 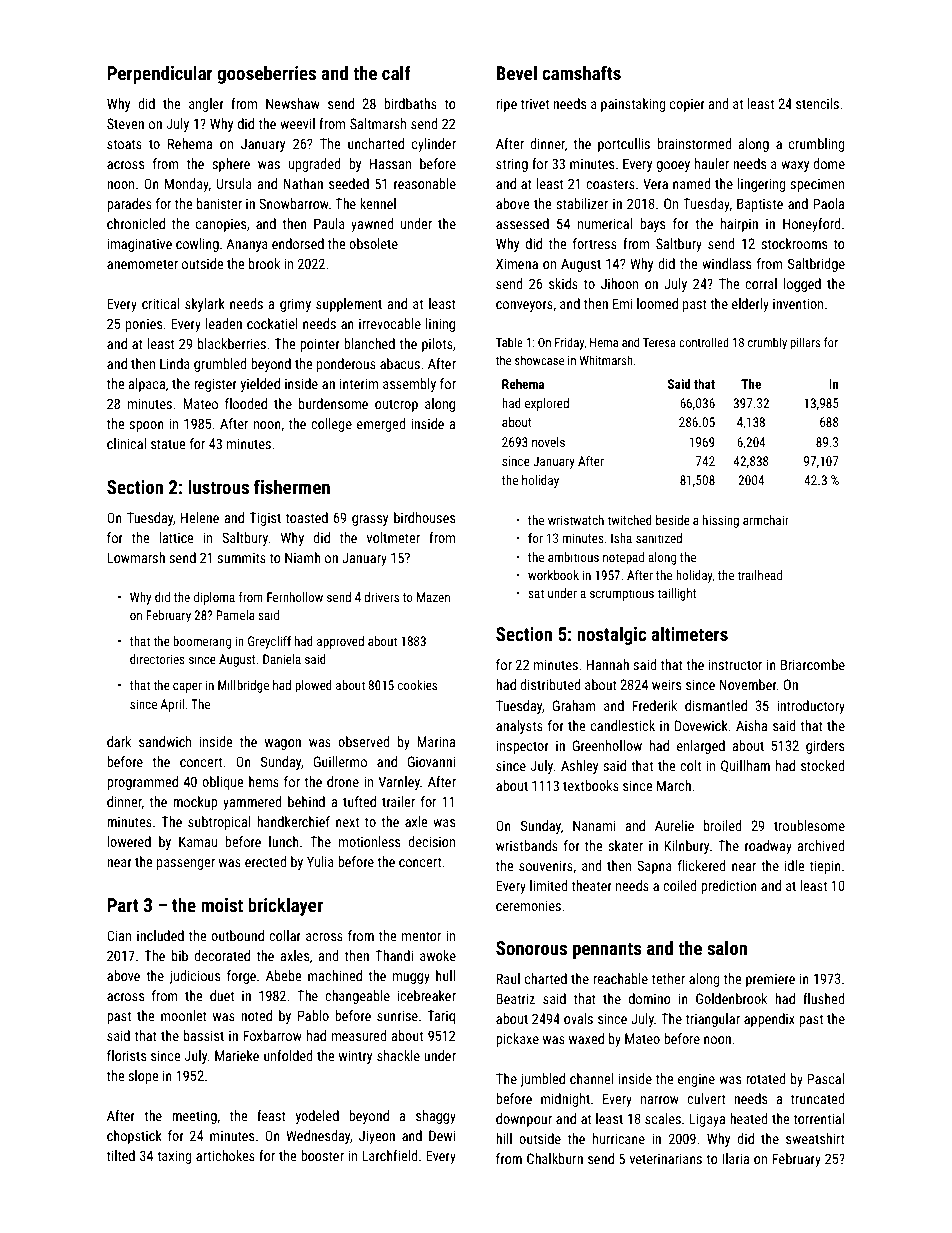 I want to click on grassy, so click(x=370, y=520).
